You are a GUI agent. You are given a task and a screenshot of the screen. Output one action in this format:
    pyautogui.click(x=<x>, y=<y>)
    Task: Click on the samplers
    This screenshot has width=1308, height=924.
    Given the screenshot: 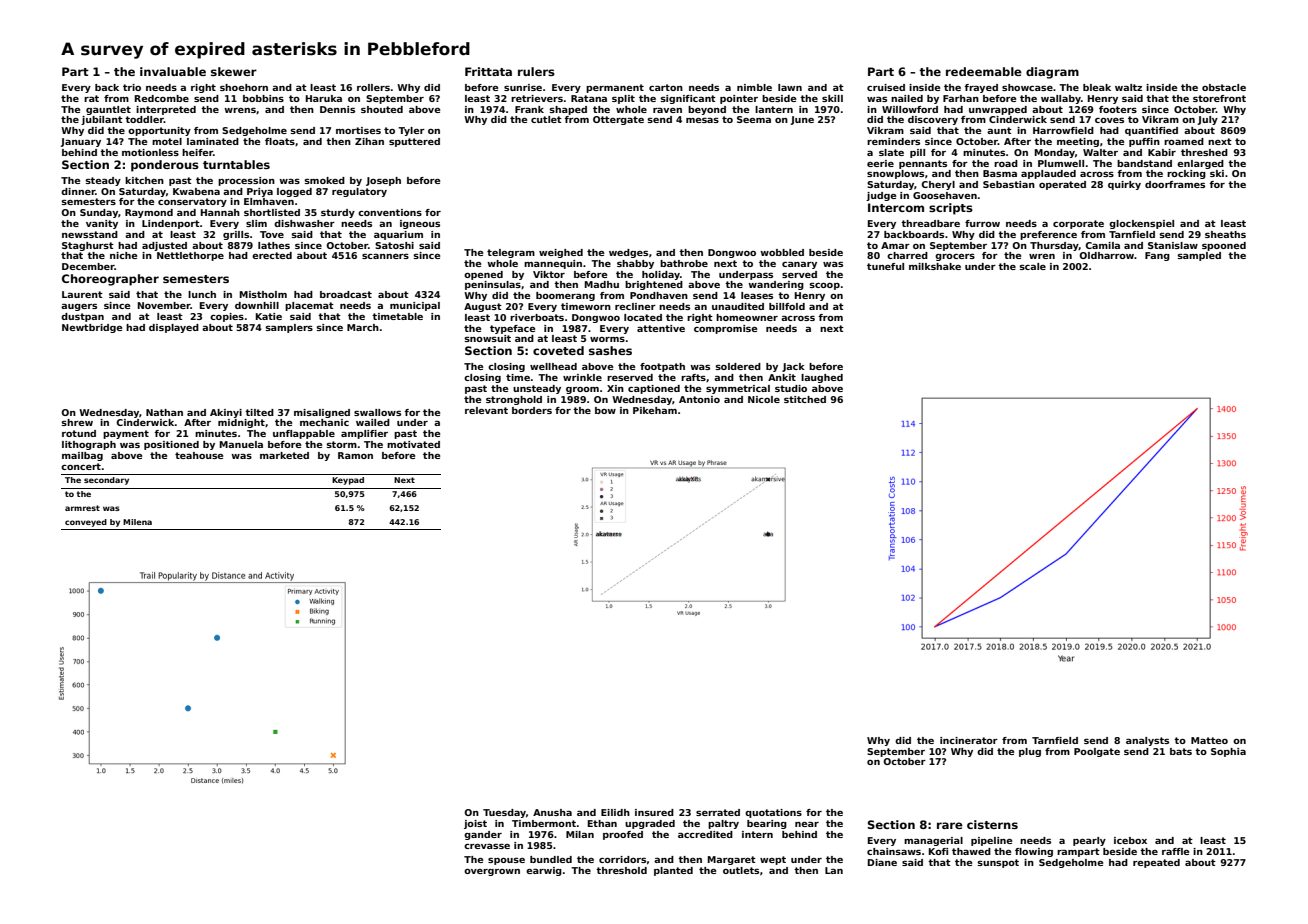 What is the action you would take?
    pyautogui.click(x=289, y=328)
